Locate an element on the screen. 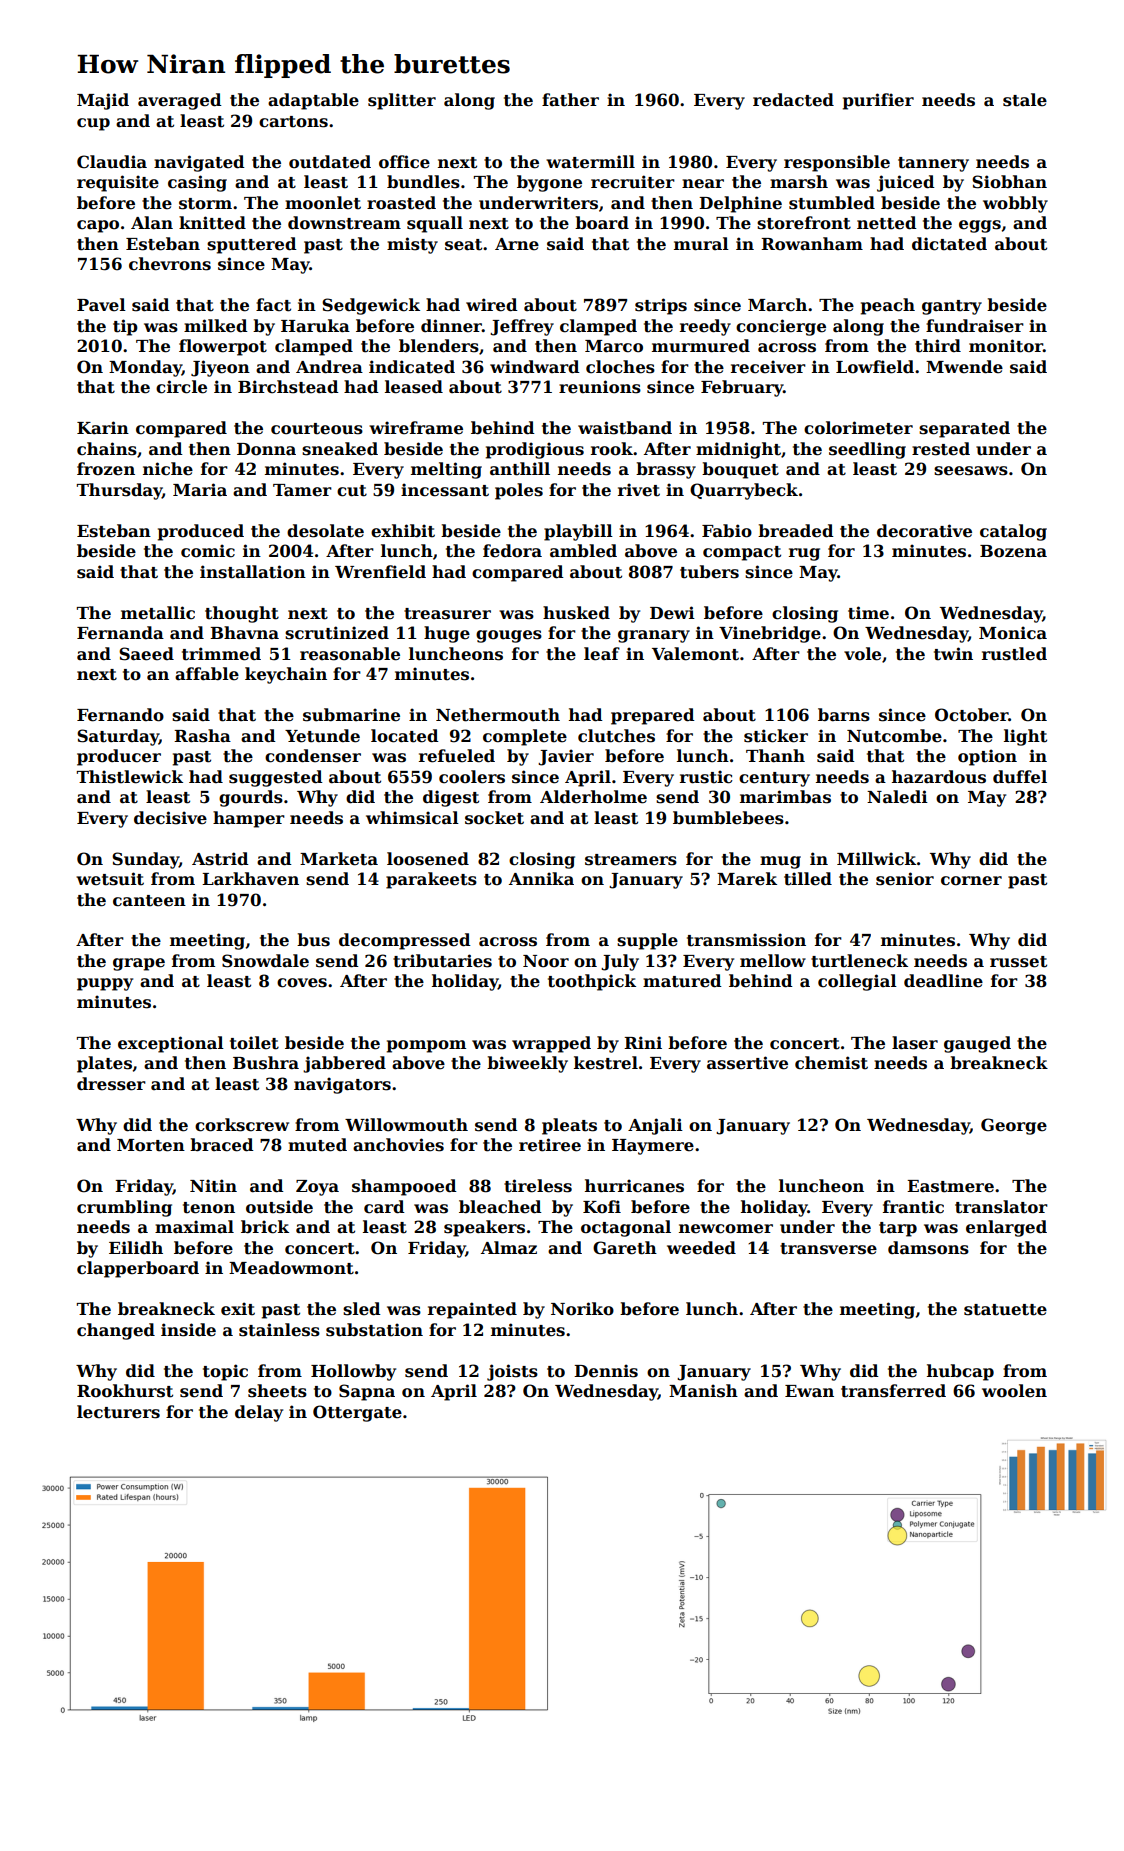  Mwende is located at coordinates (964, 367).
